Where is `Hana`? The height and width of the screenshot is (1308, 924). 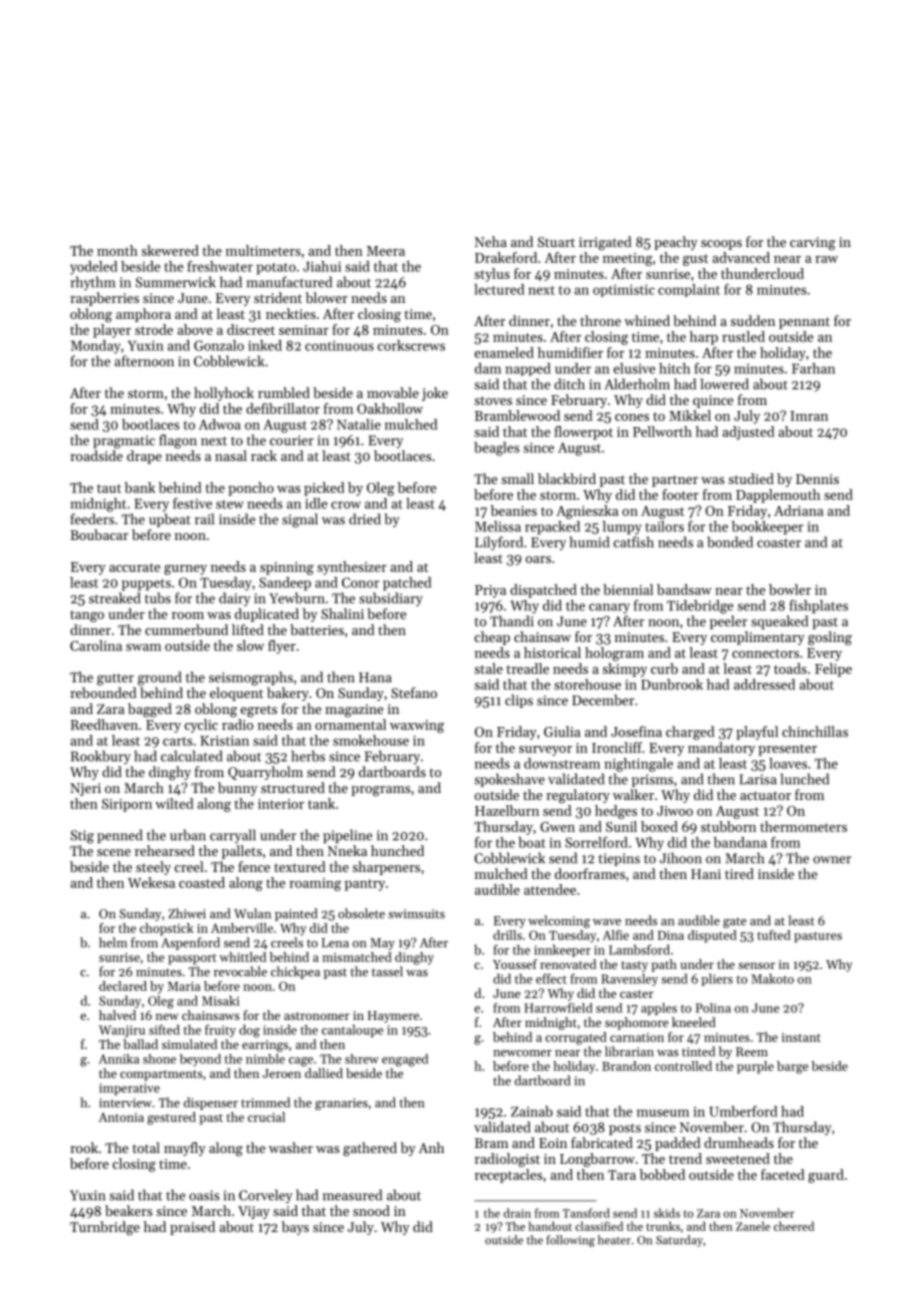
Hana is located at coordinates (375, 677).
